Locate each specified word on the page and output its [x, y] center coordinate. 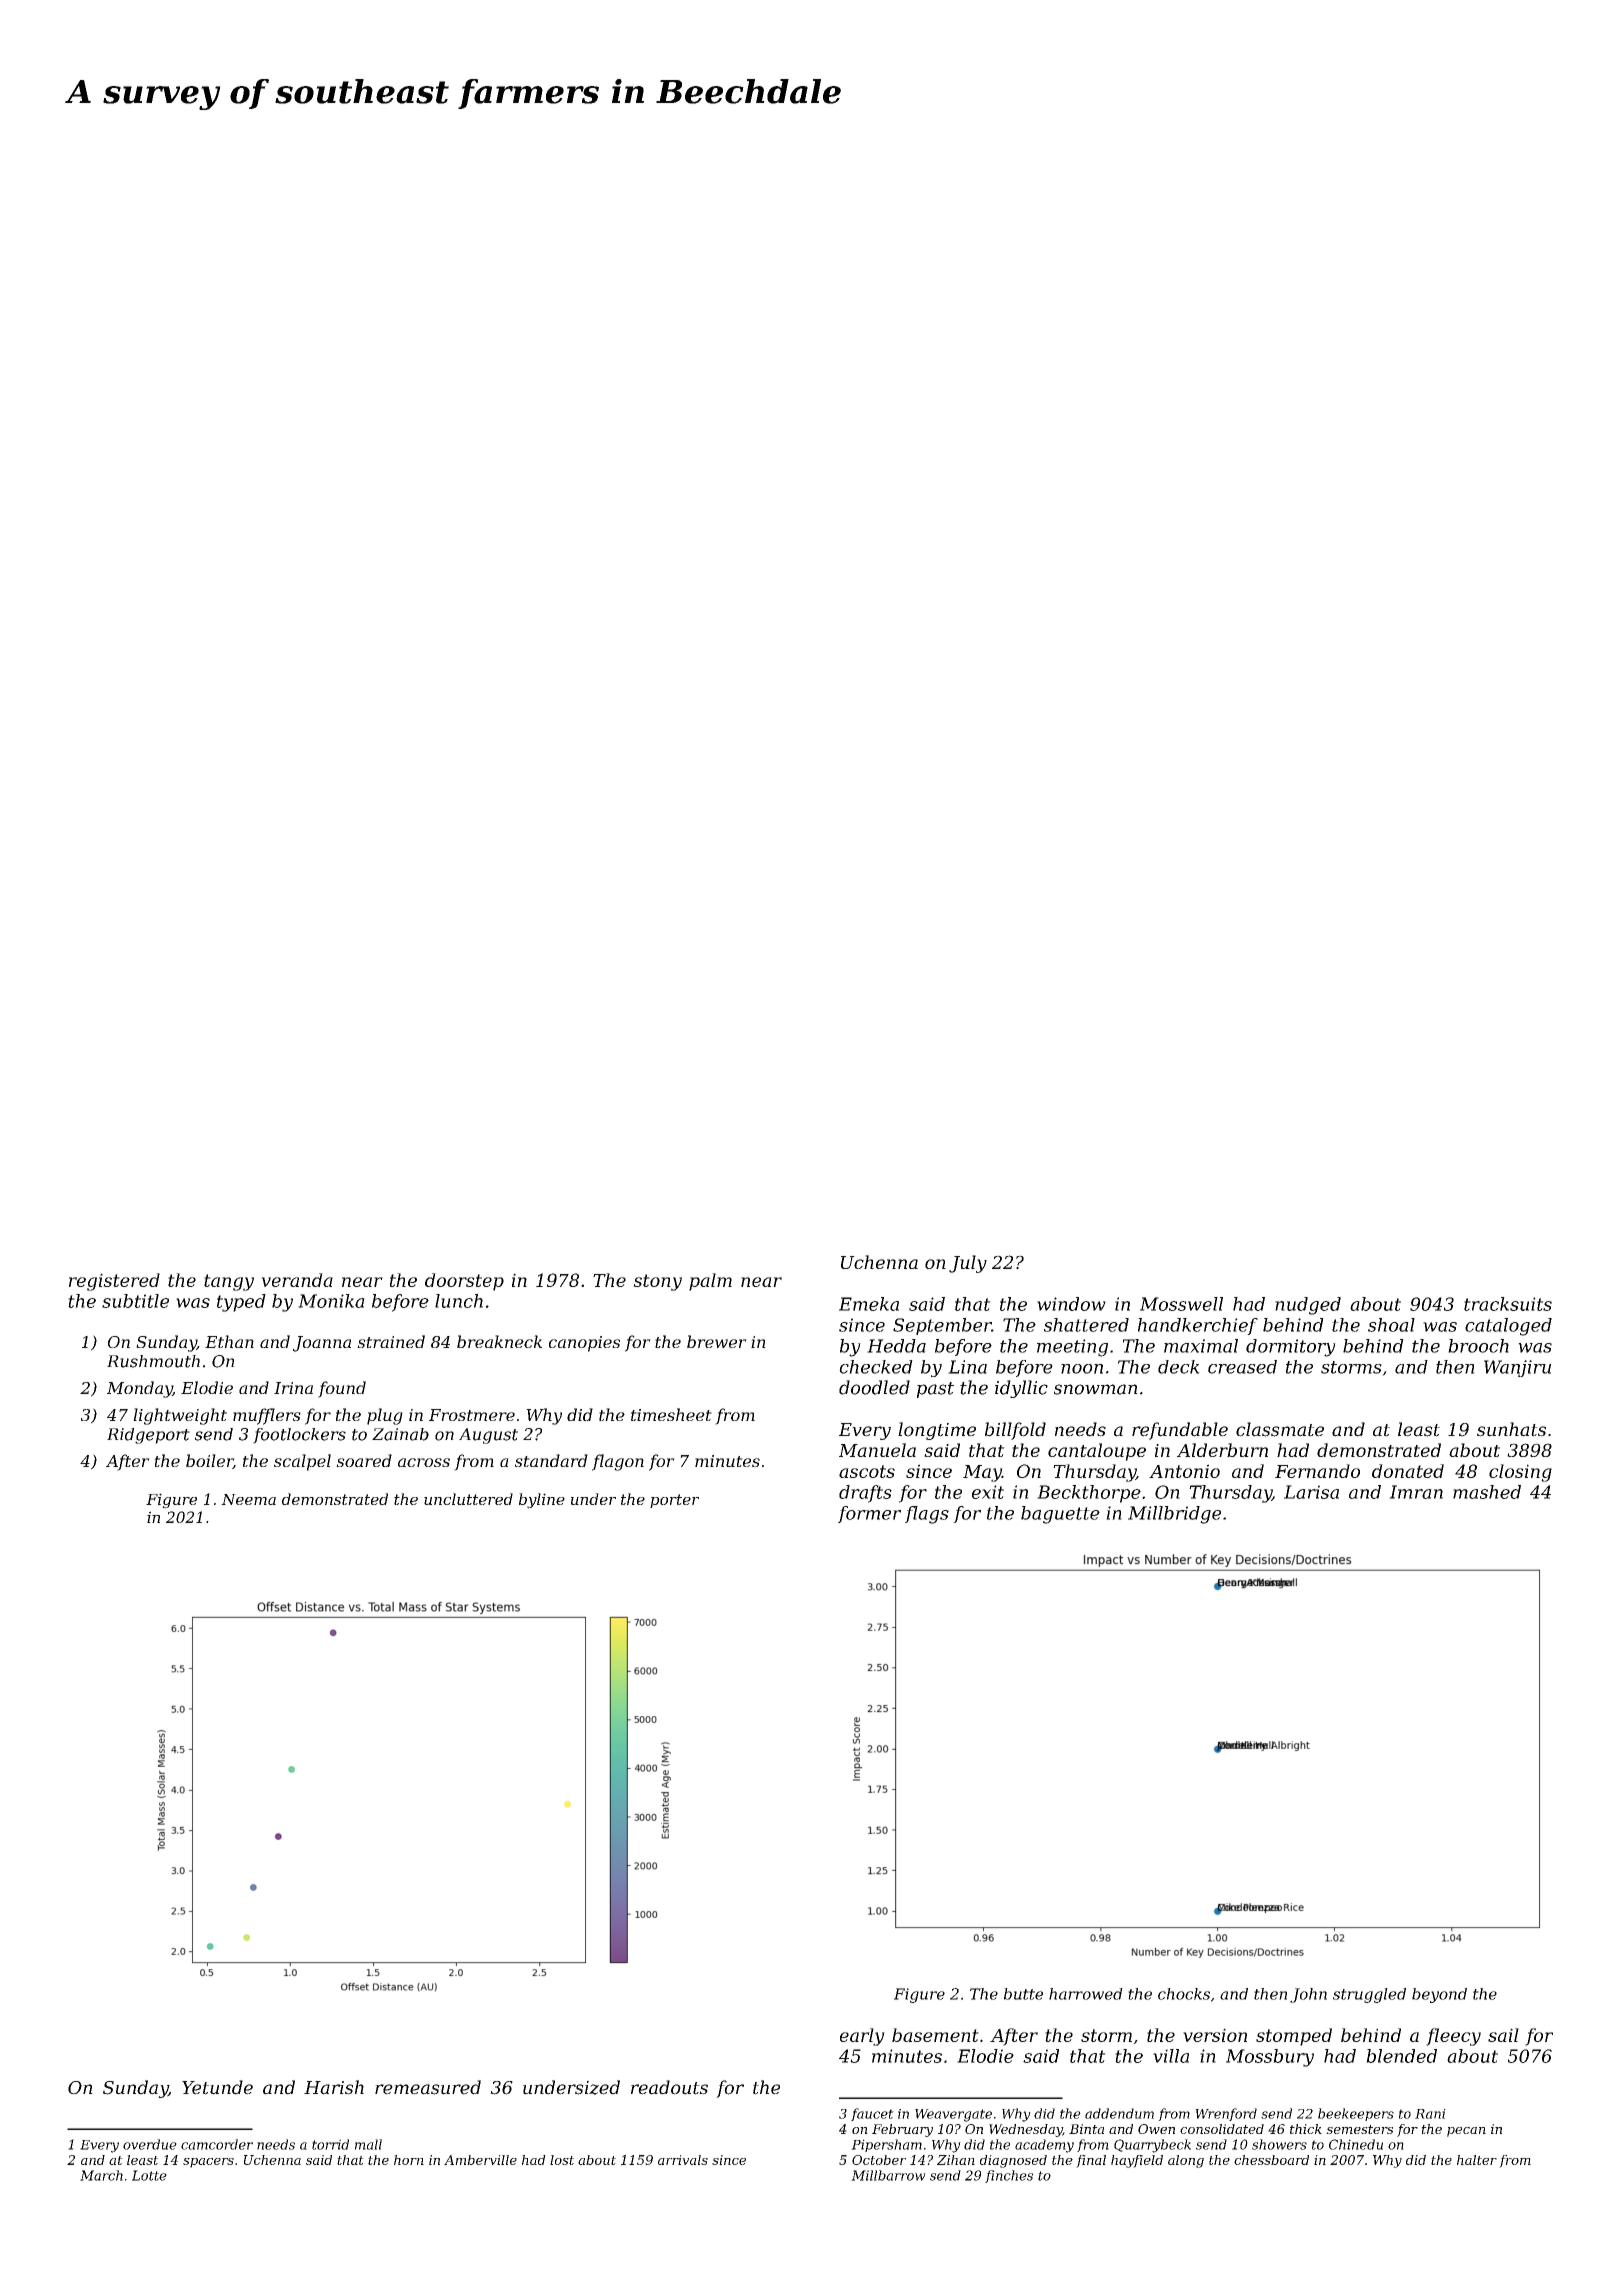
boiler [209, 1461]
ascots [867, 1471]
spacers [208, 2163]
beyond [1439, 1995]
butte [1023, 1994]
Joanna [322, 1344]
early [862, 2037]
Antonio [1184, 1471]
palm [710, 1282]
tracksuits [1508, 1304]
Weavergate [953, 2115]
